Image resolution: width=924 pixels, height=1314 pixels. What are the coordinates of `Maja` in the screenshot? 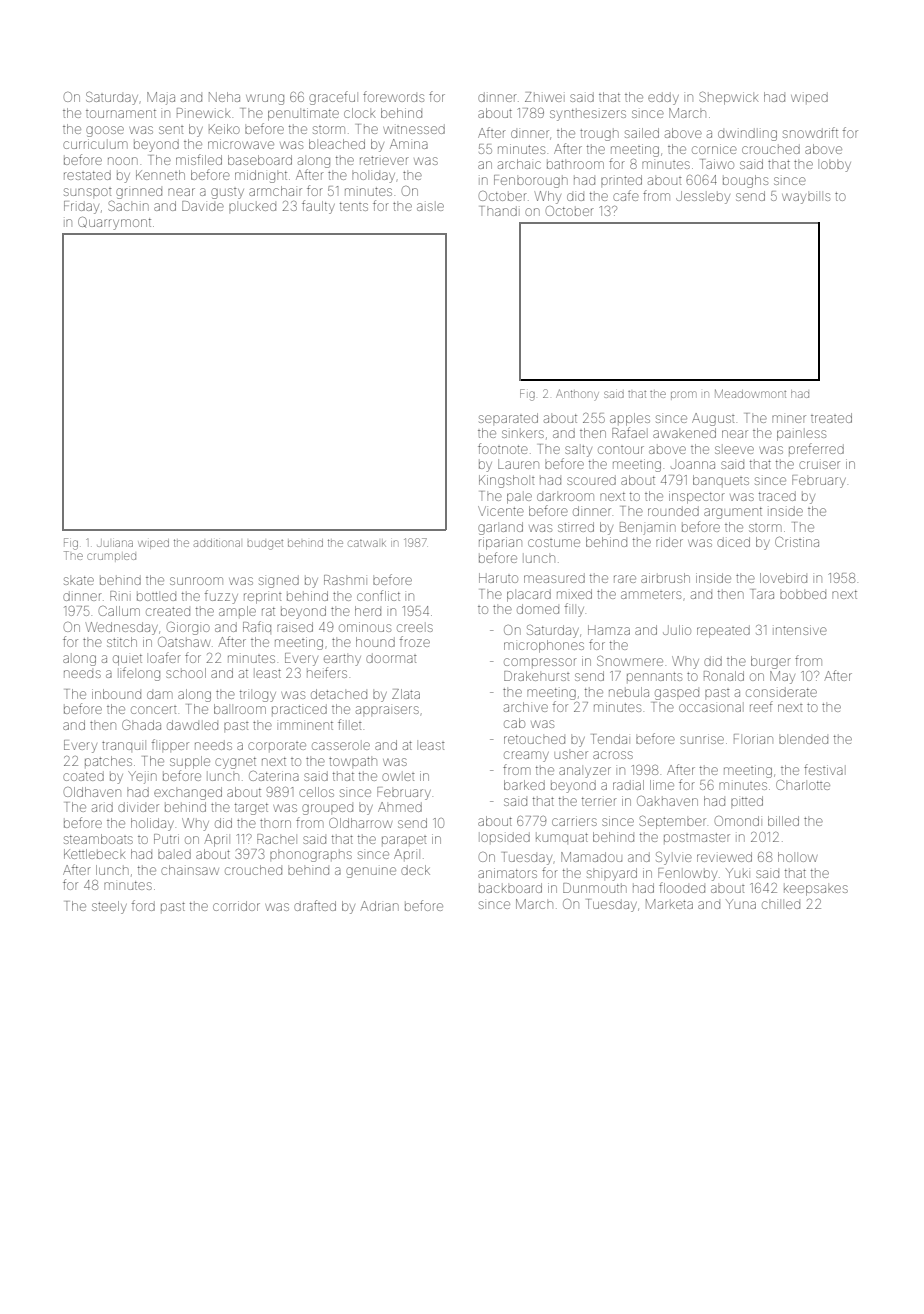 It's located at (161, 98).
